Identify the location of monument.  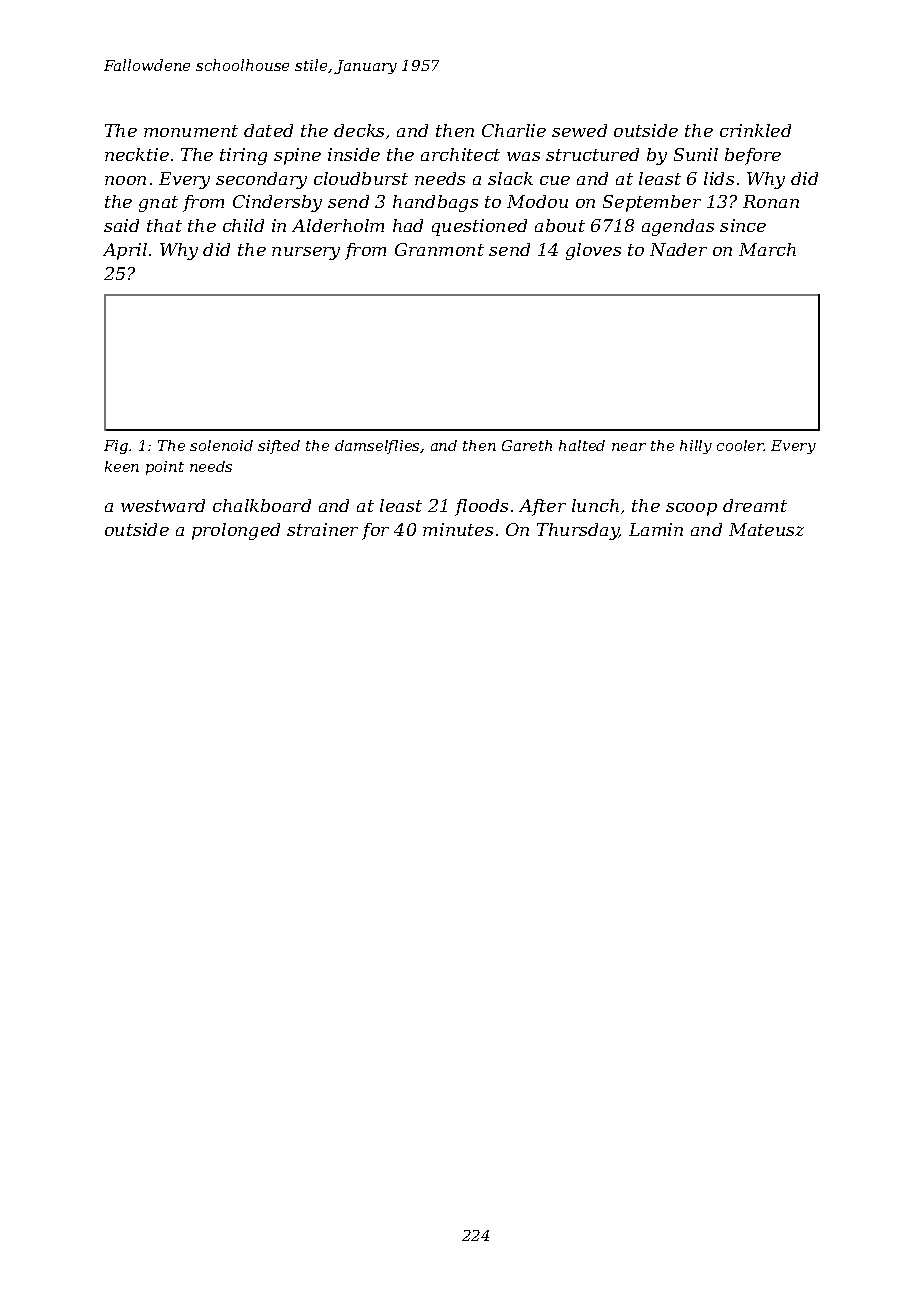
(191, 131).
